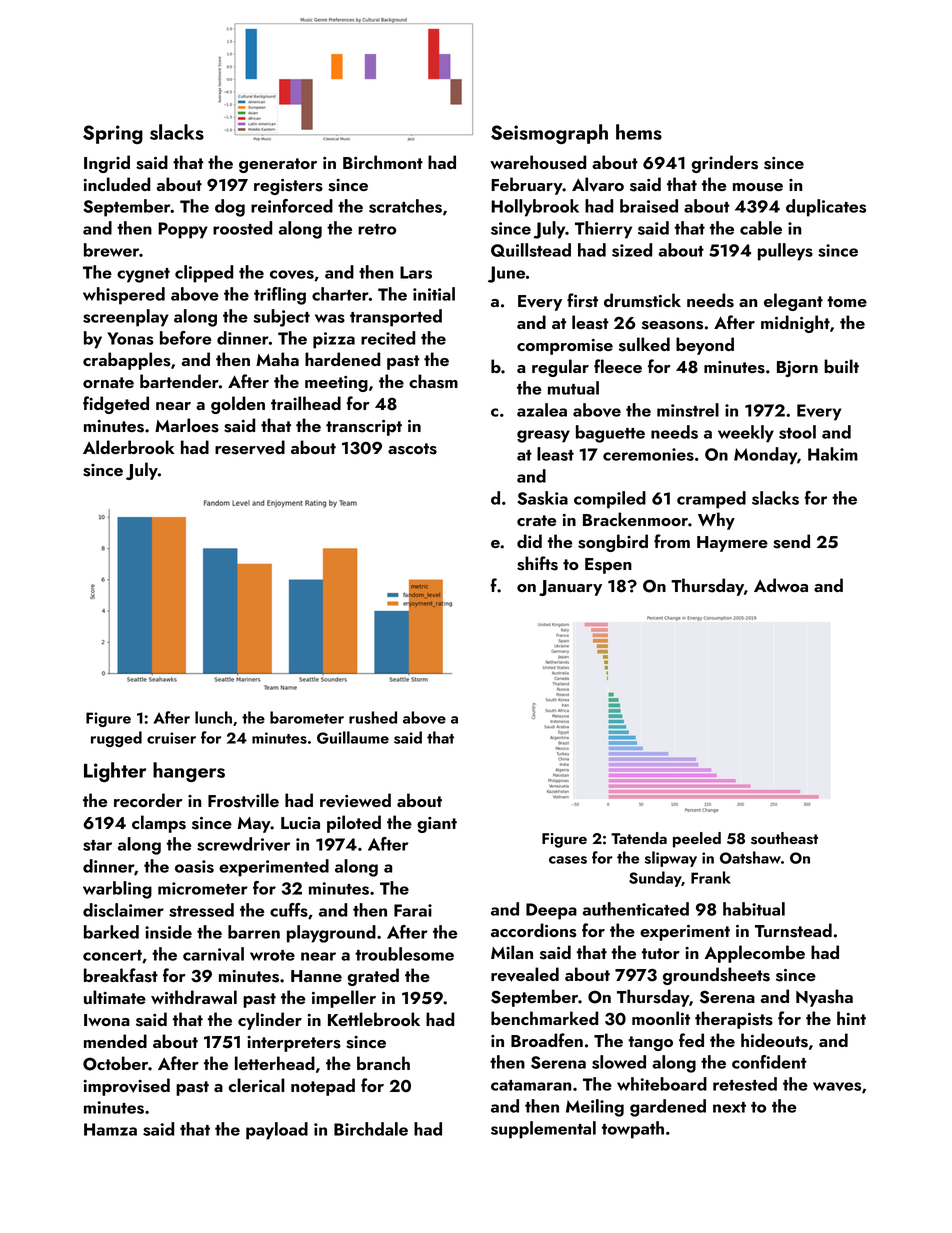  What do you see at coordinates (725, 164) in the screenshot?
I see `grinders` at bounding box center [725, 164].
